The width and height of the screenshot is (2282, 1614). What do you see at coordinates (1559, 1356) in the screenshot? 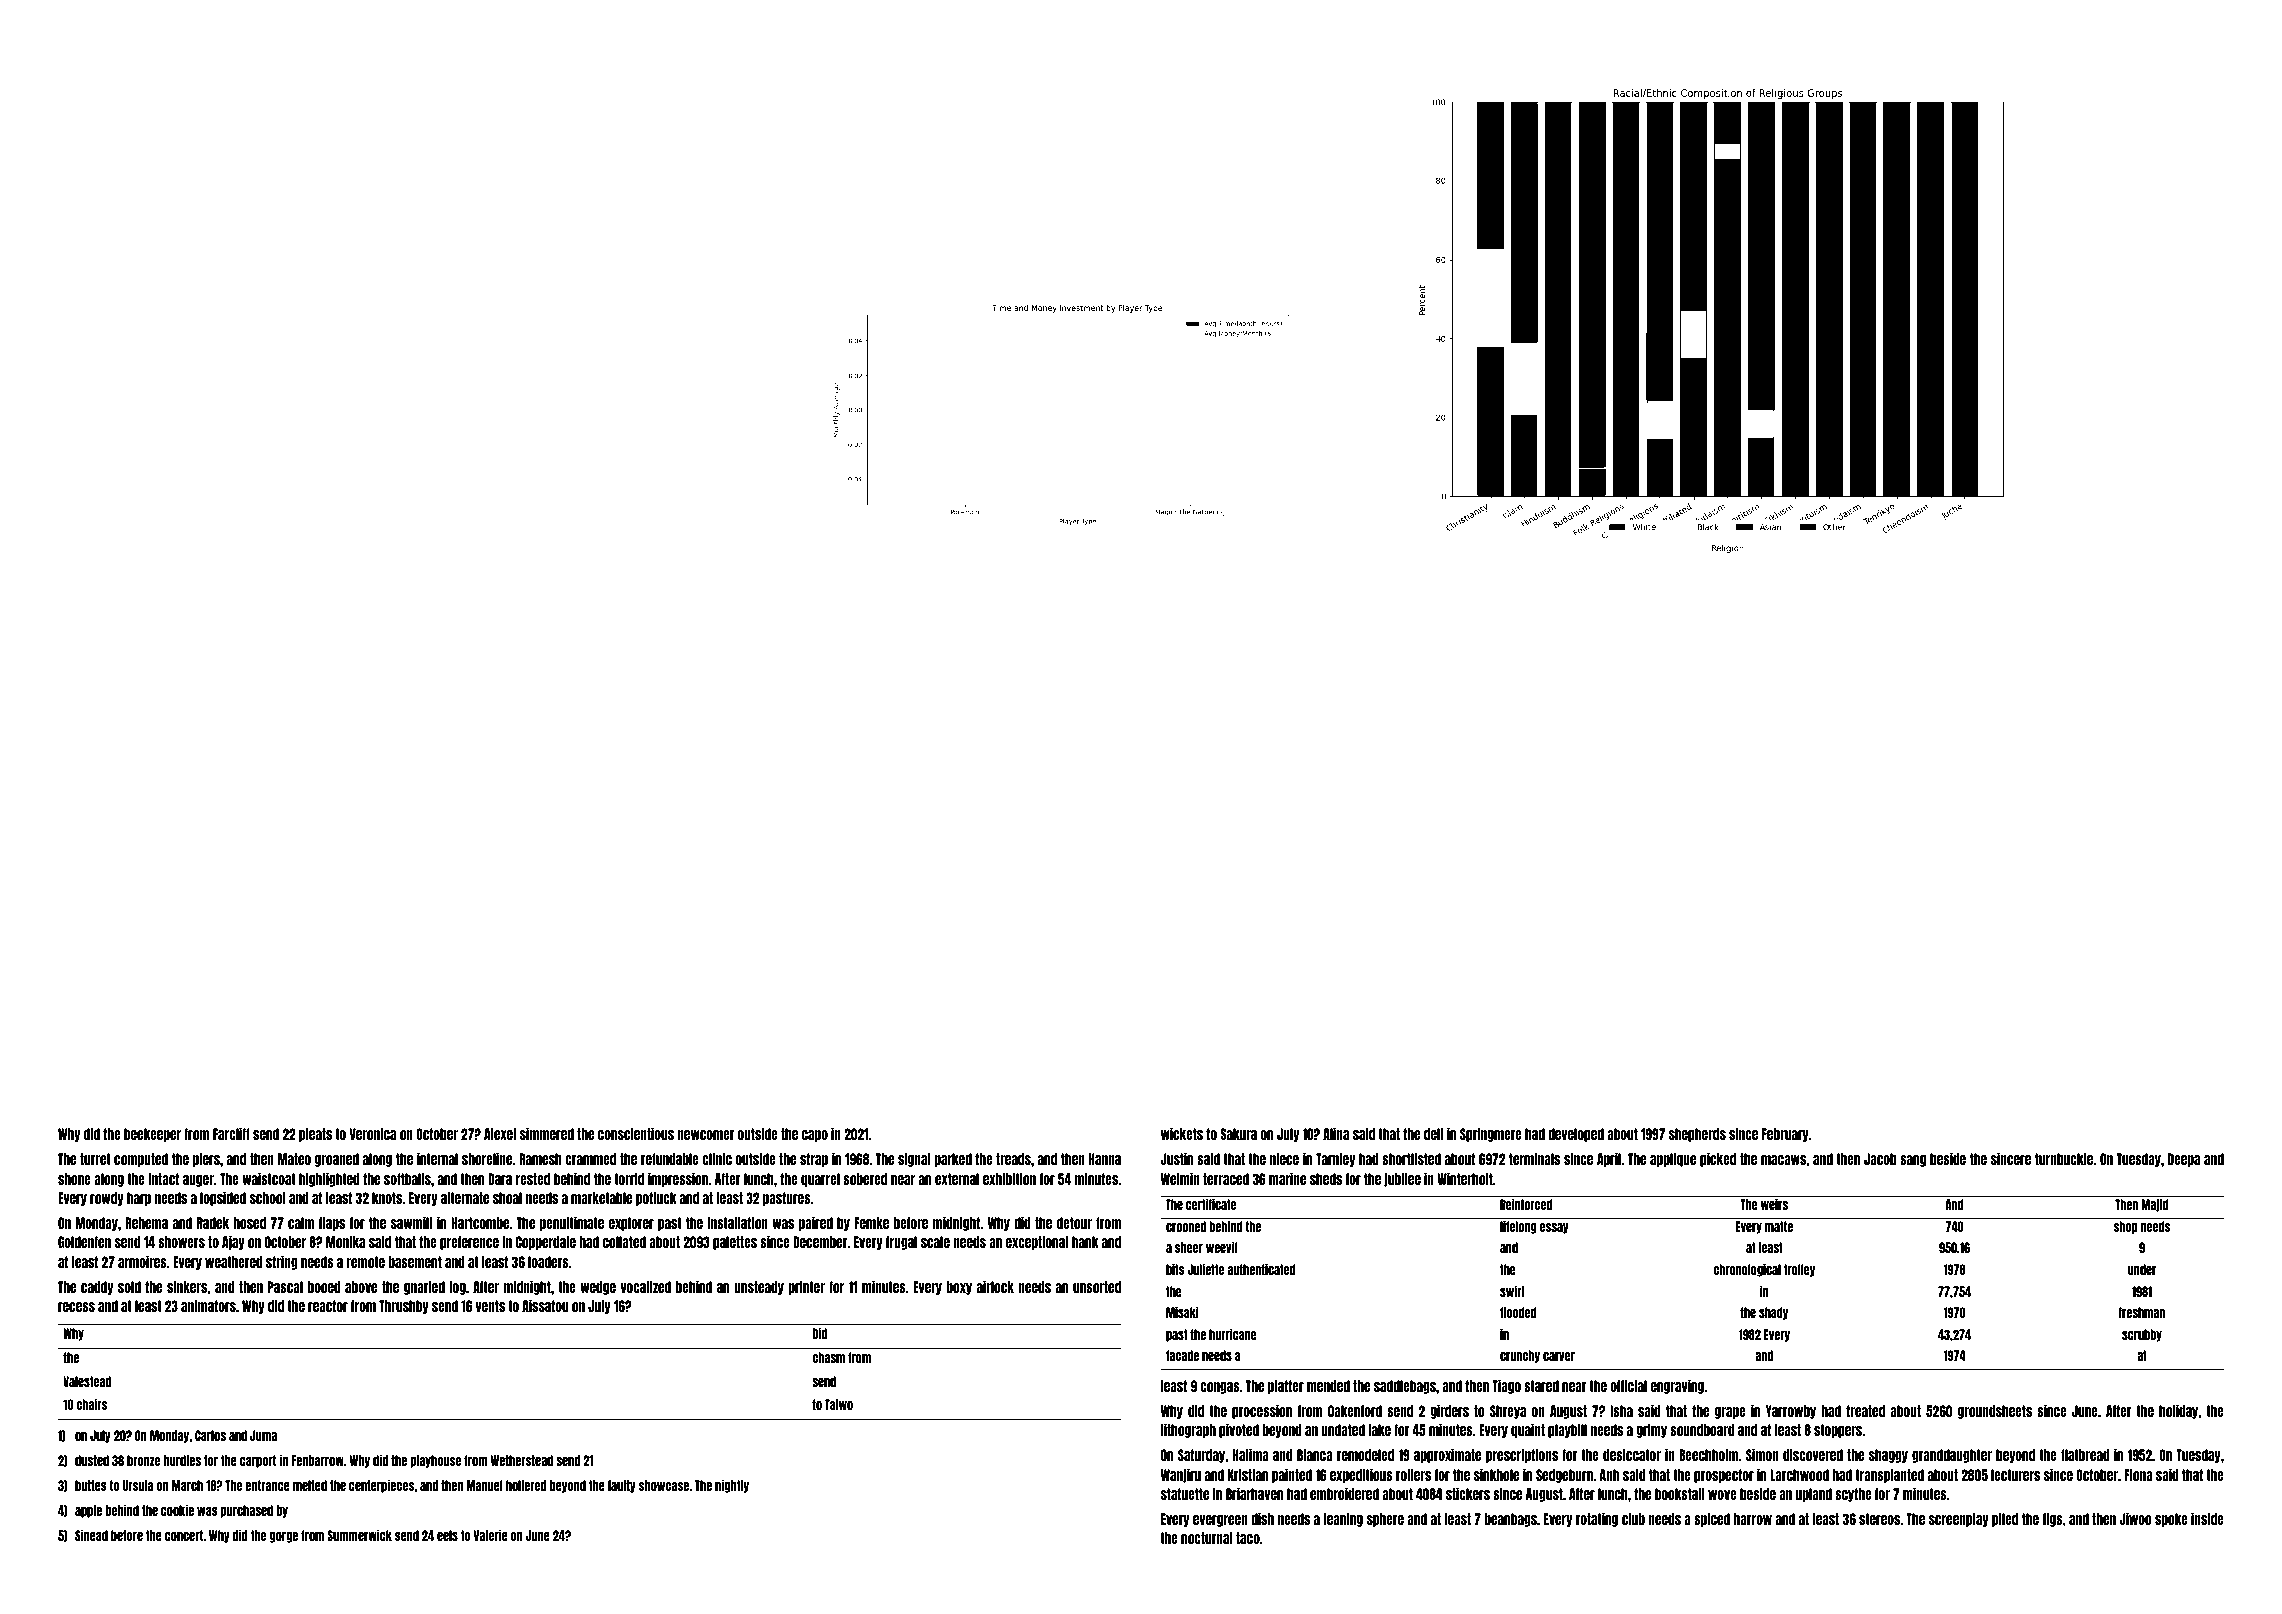
I see `carver` at bounding box center [1559, 1356].
